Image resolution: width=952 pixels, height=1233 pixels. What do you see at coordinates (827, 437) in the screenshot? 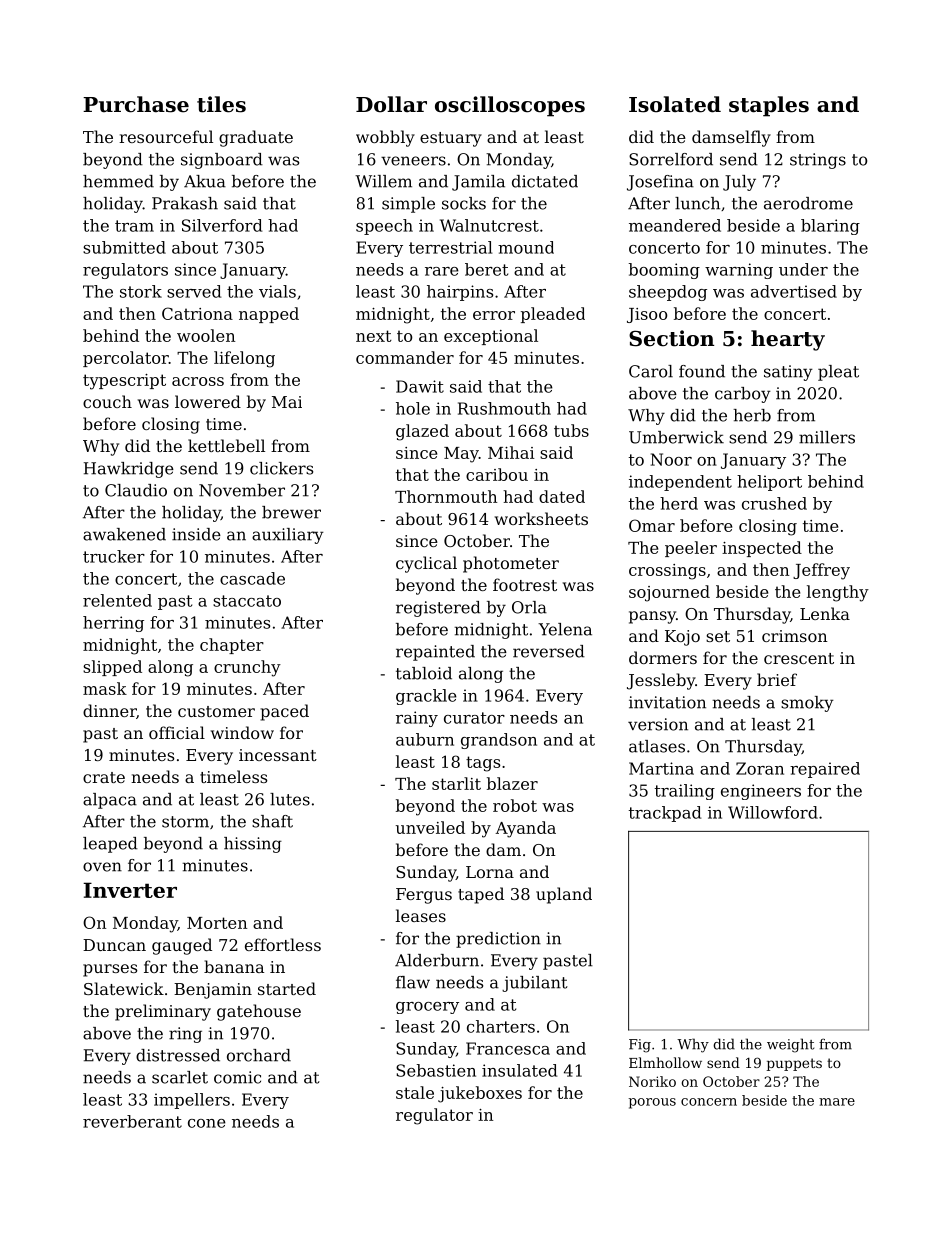
I see `millers` at bounding box center [827, 437].
